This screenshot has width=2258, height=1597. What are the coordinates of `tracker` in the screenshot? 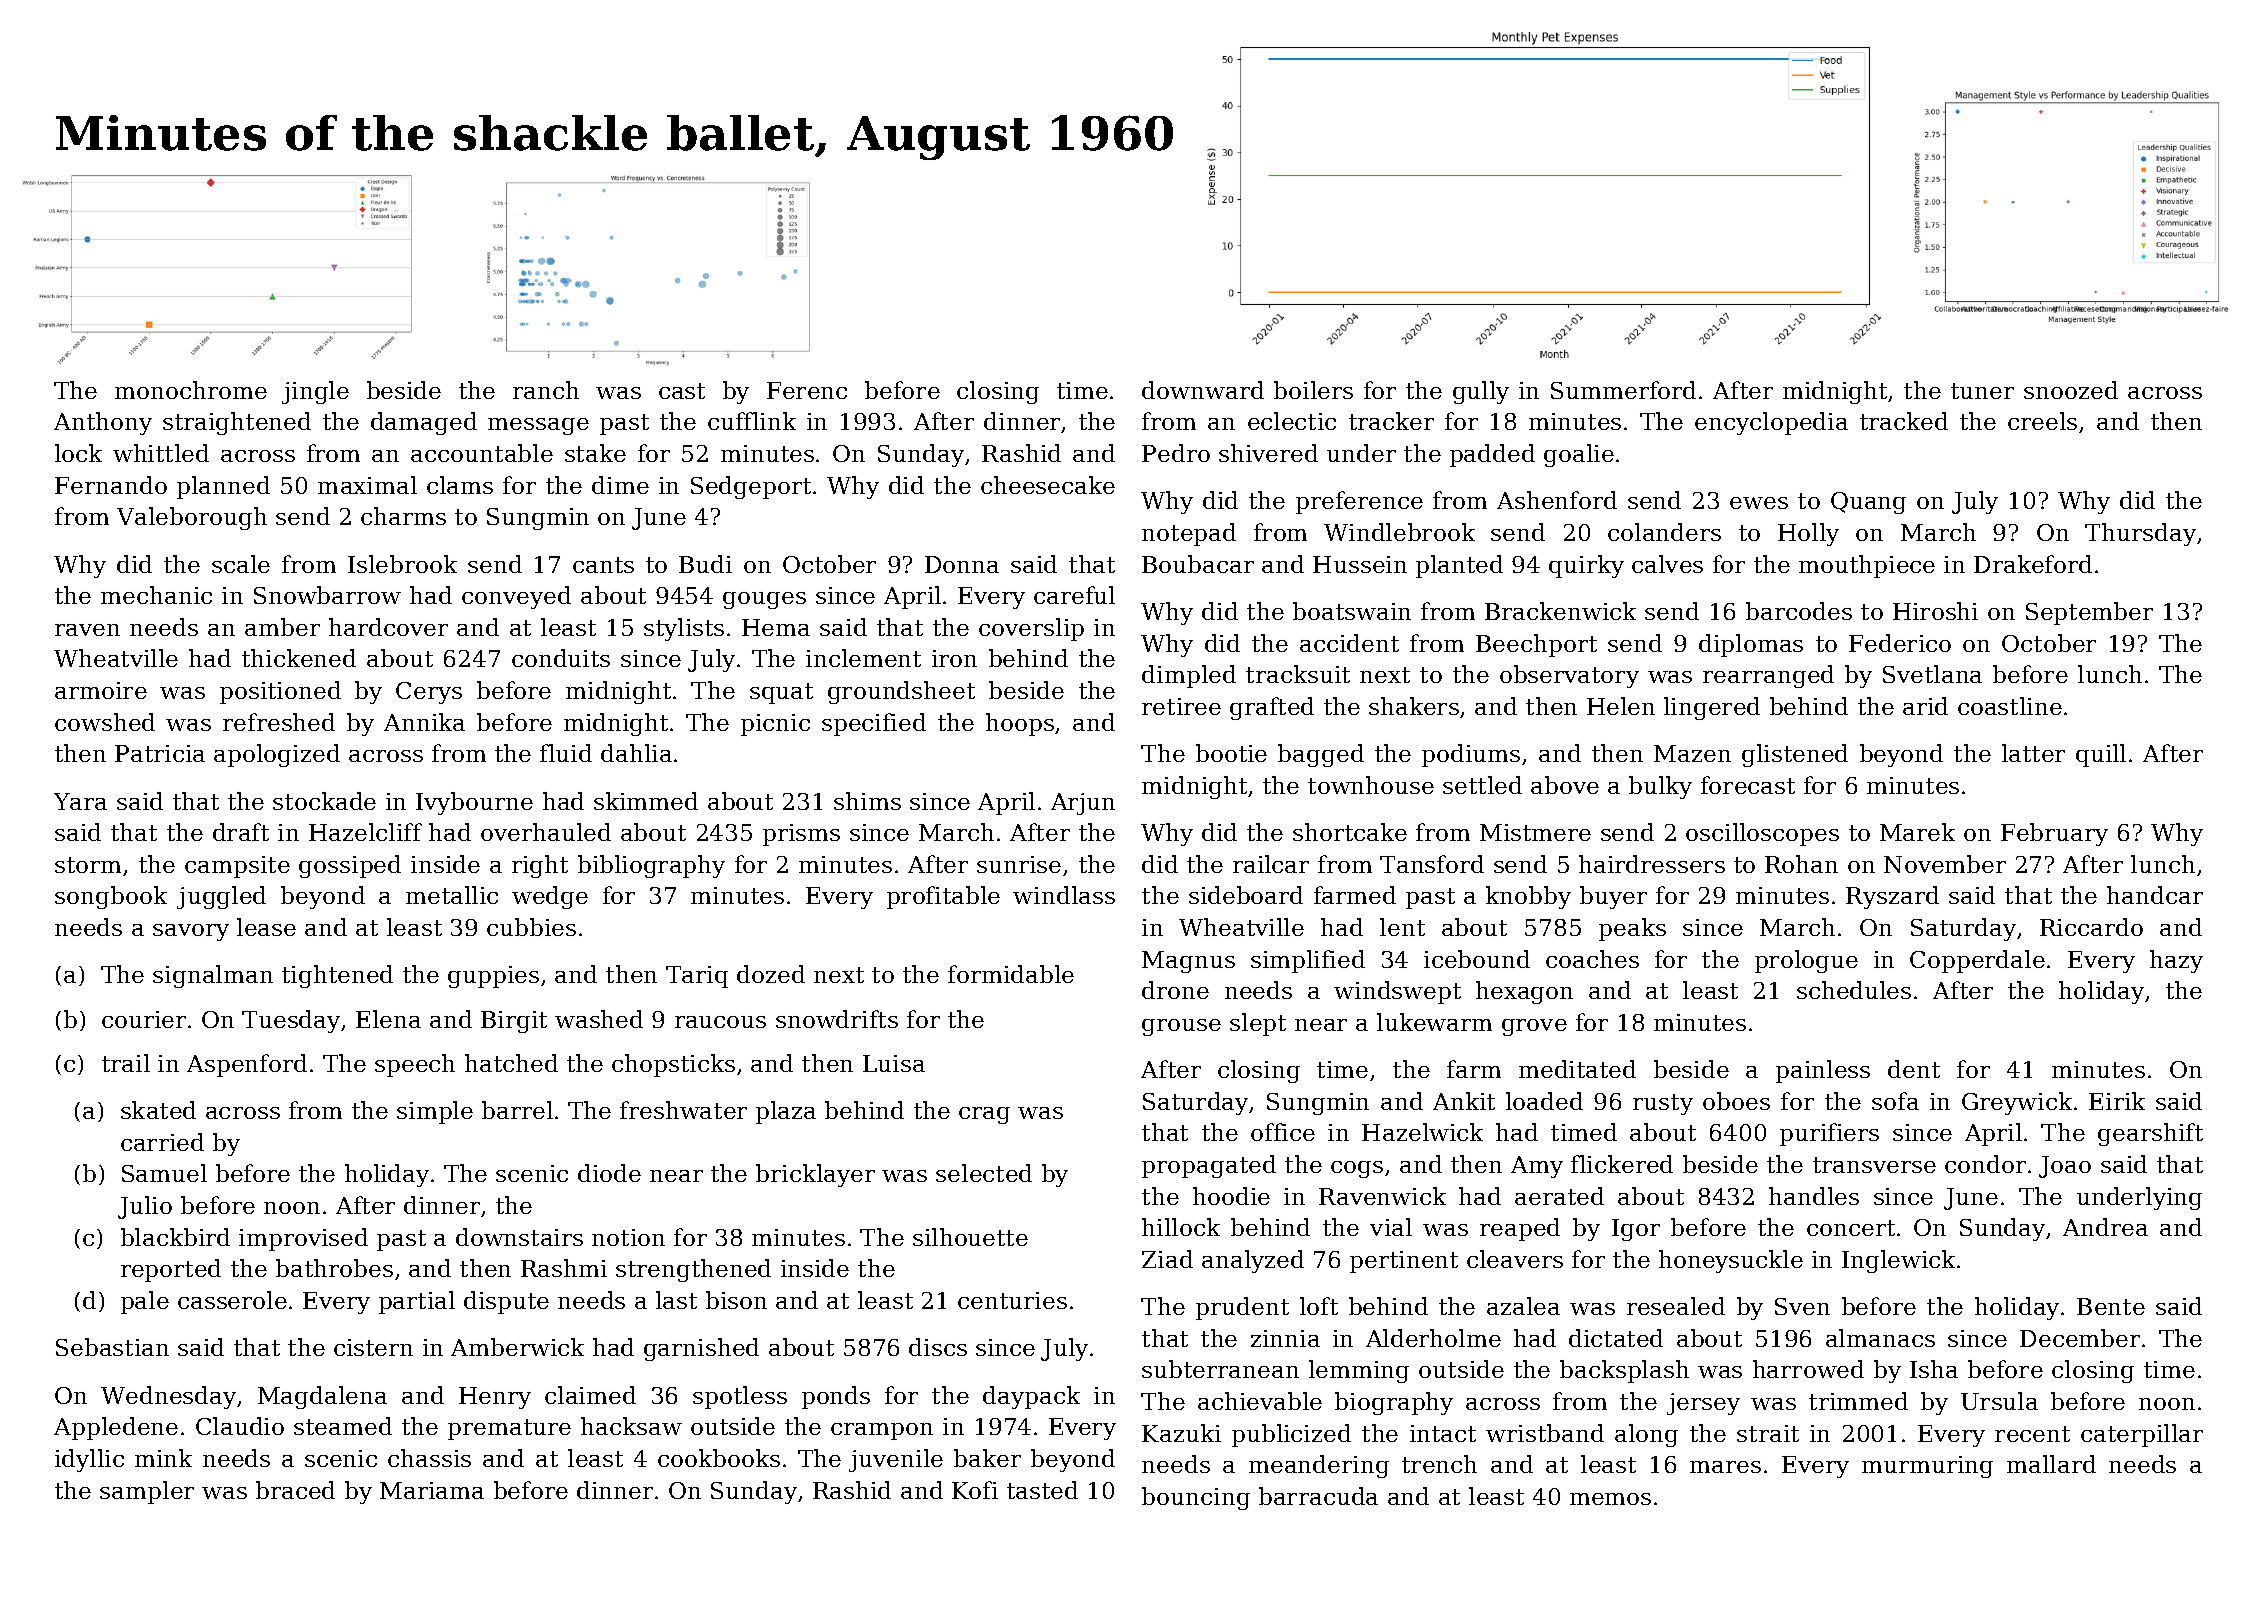 It's located at (1391, 421).
